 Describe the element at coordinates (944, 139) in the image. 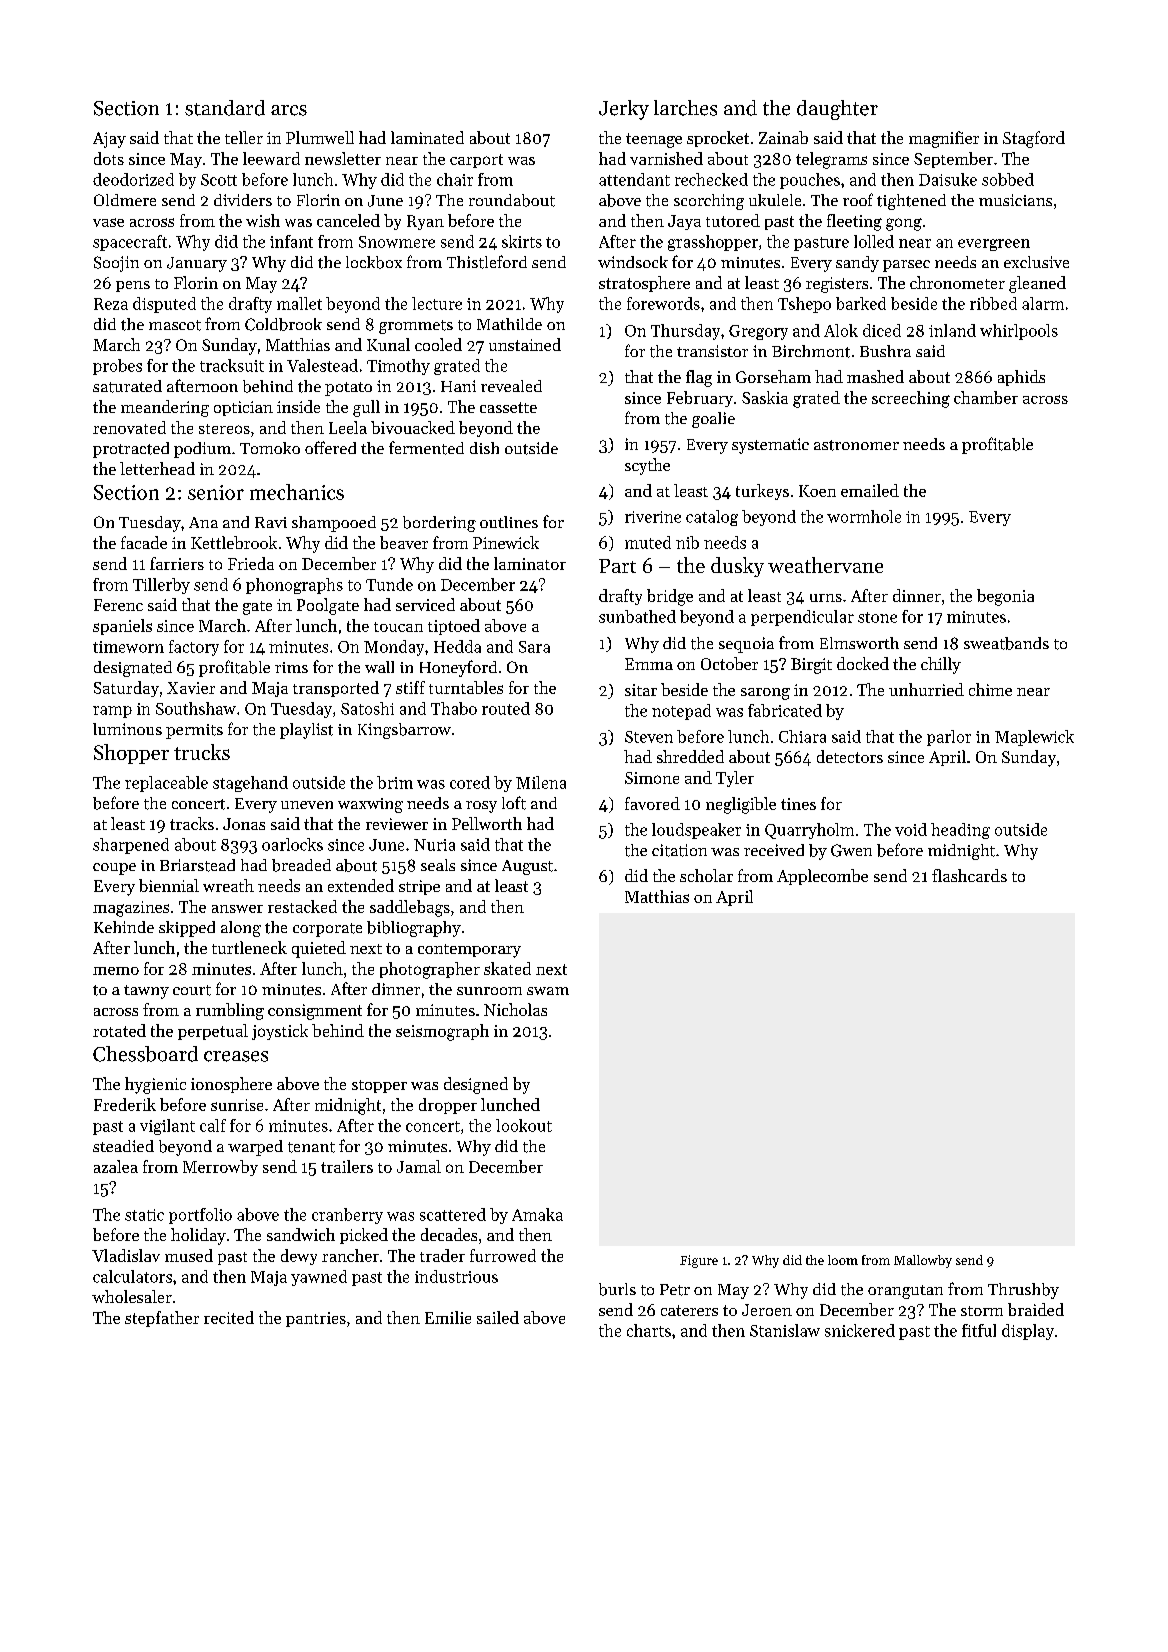

I see `magnifier` at that location.
